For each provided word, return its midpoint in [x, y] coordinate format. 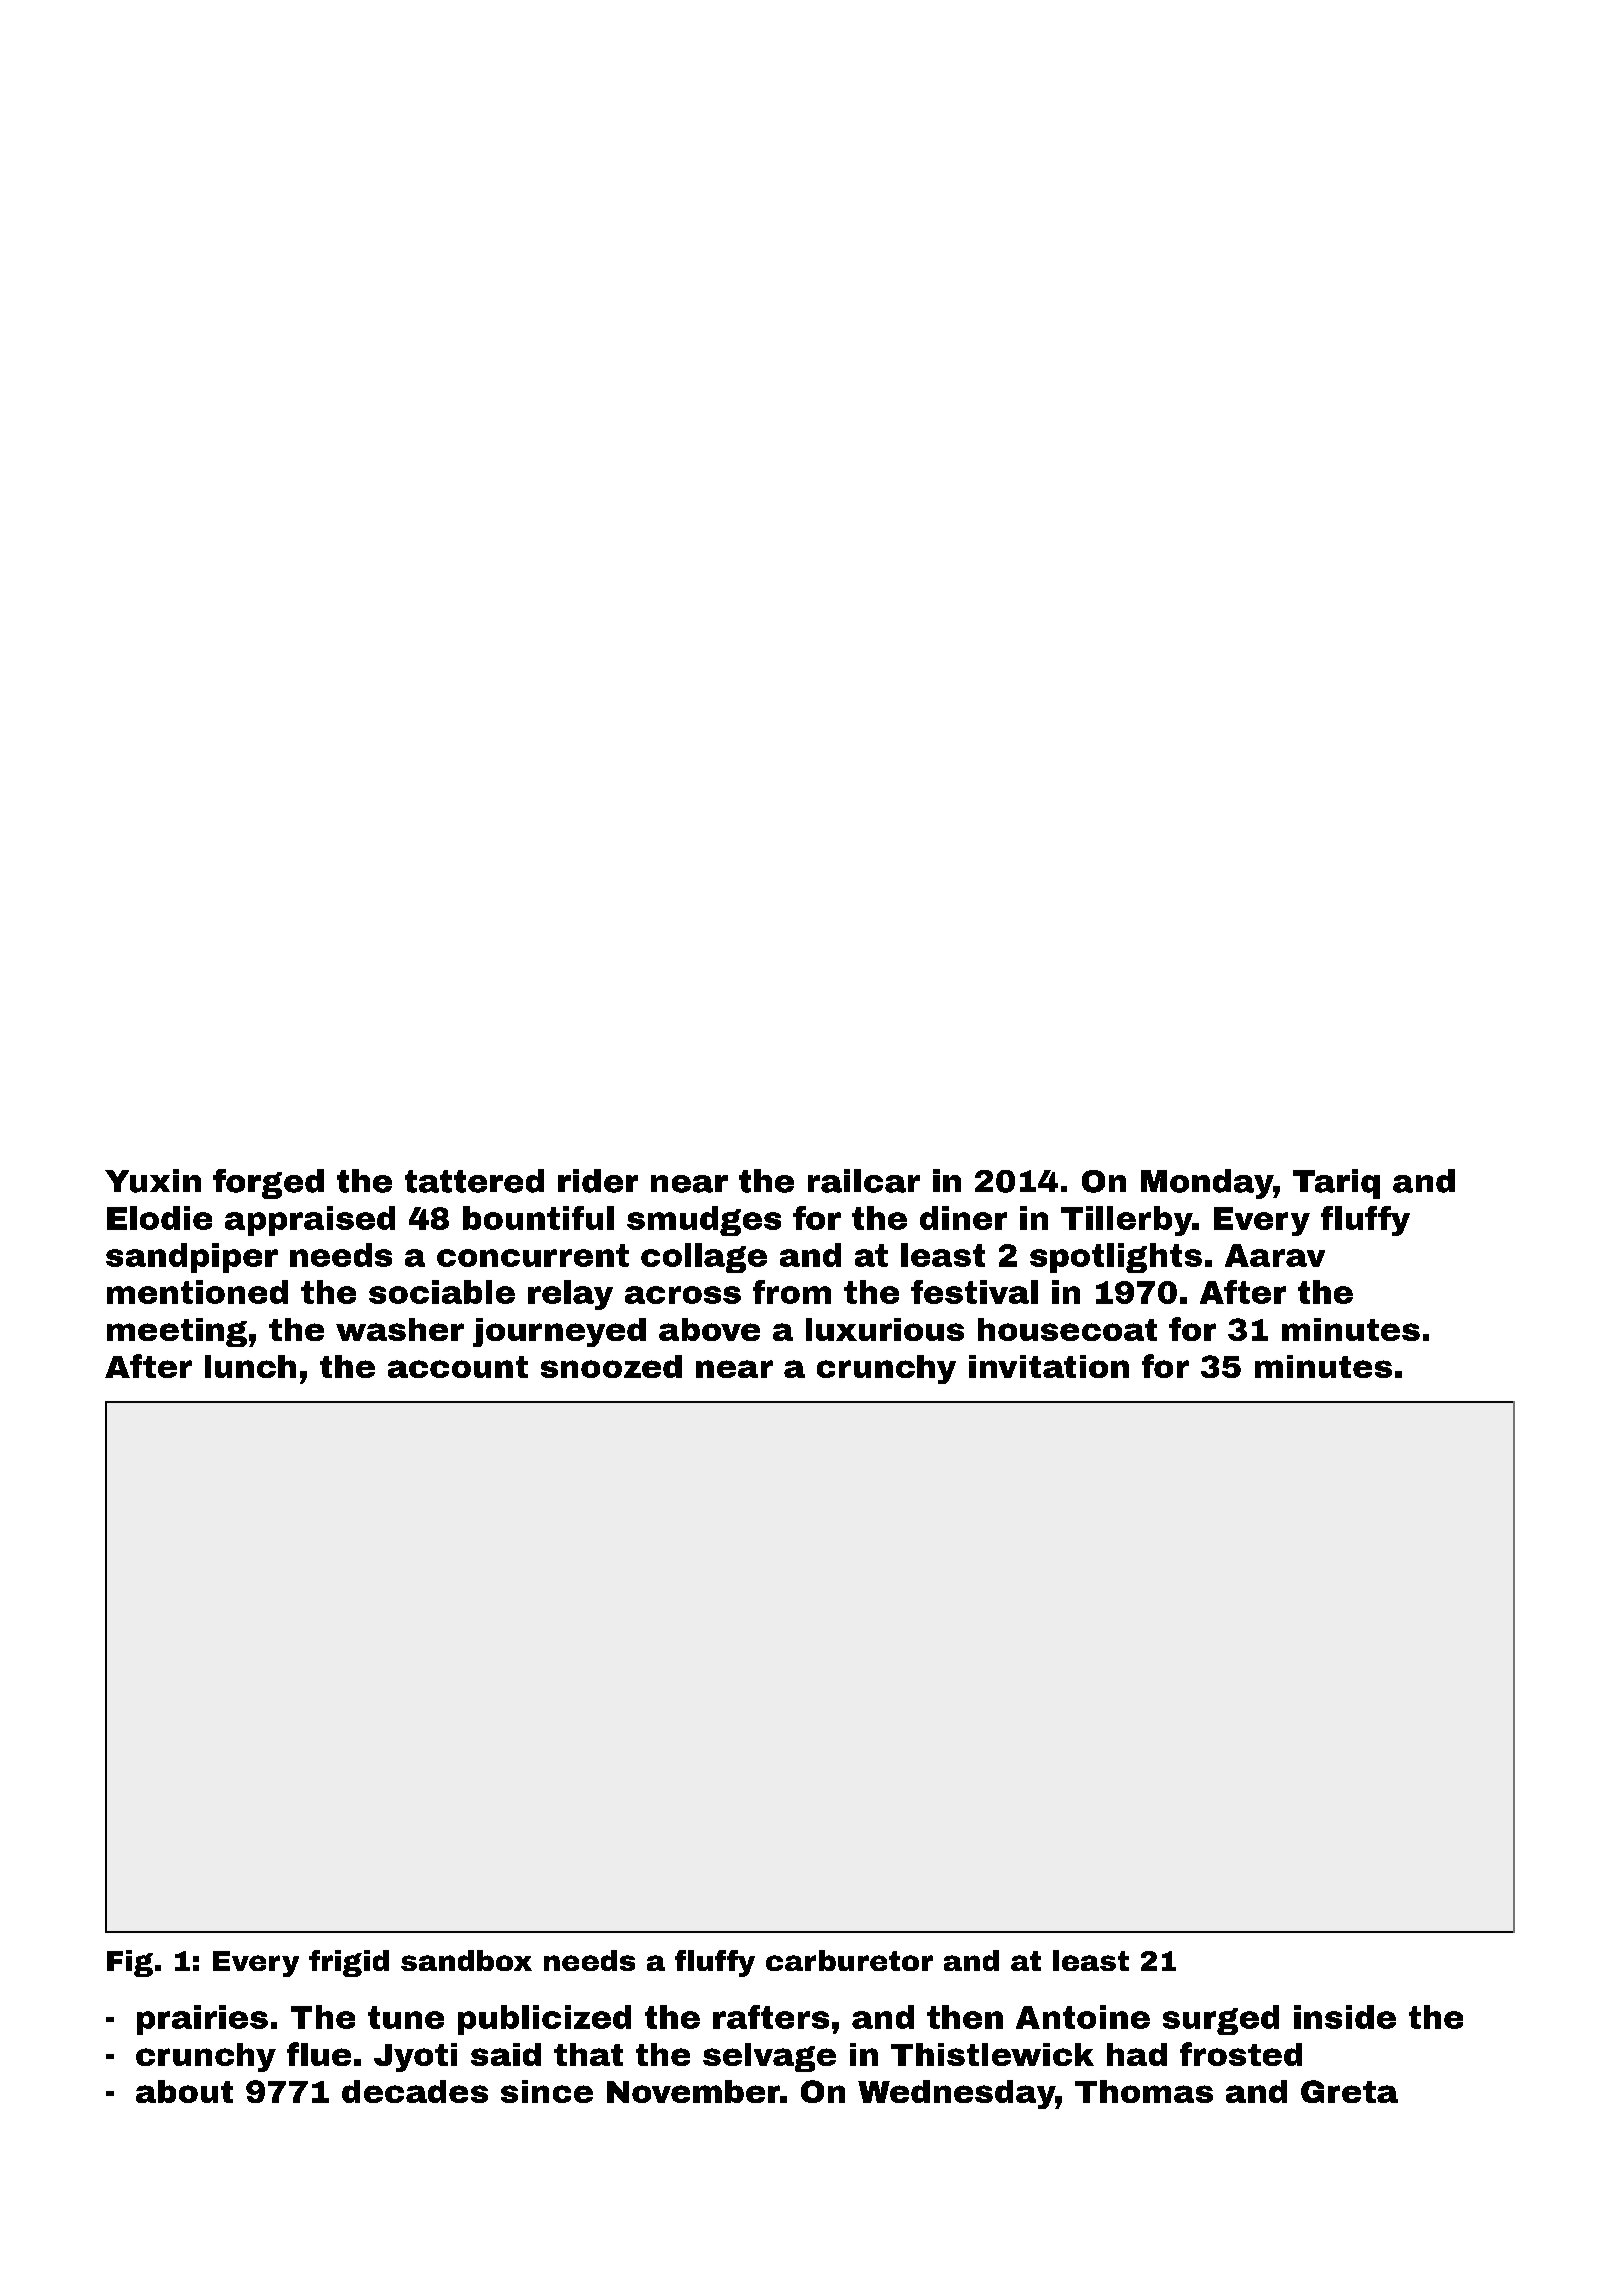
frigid [349, 1963]
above [709, 1329]
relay [570, 1295]
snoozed [611, 1366]
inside [1345, 2017]
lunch [250, 1366]
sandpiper [192, 1258]
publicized [544, 2020]
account [458, 1367]
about [184, 2091]
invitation [1049, 1366]
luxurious [885, 1329]
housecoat [1067, 1329]
